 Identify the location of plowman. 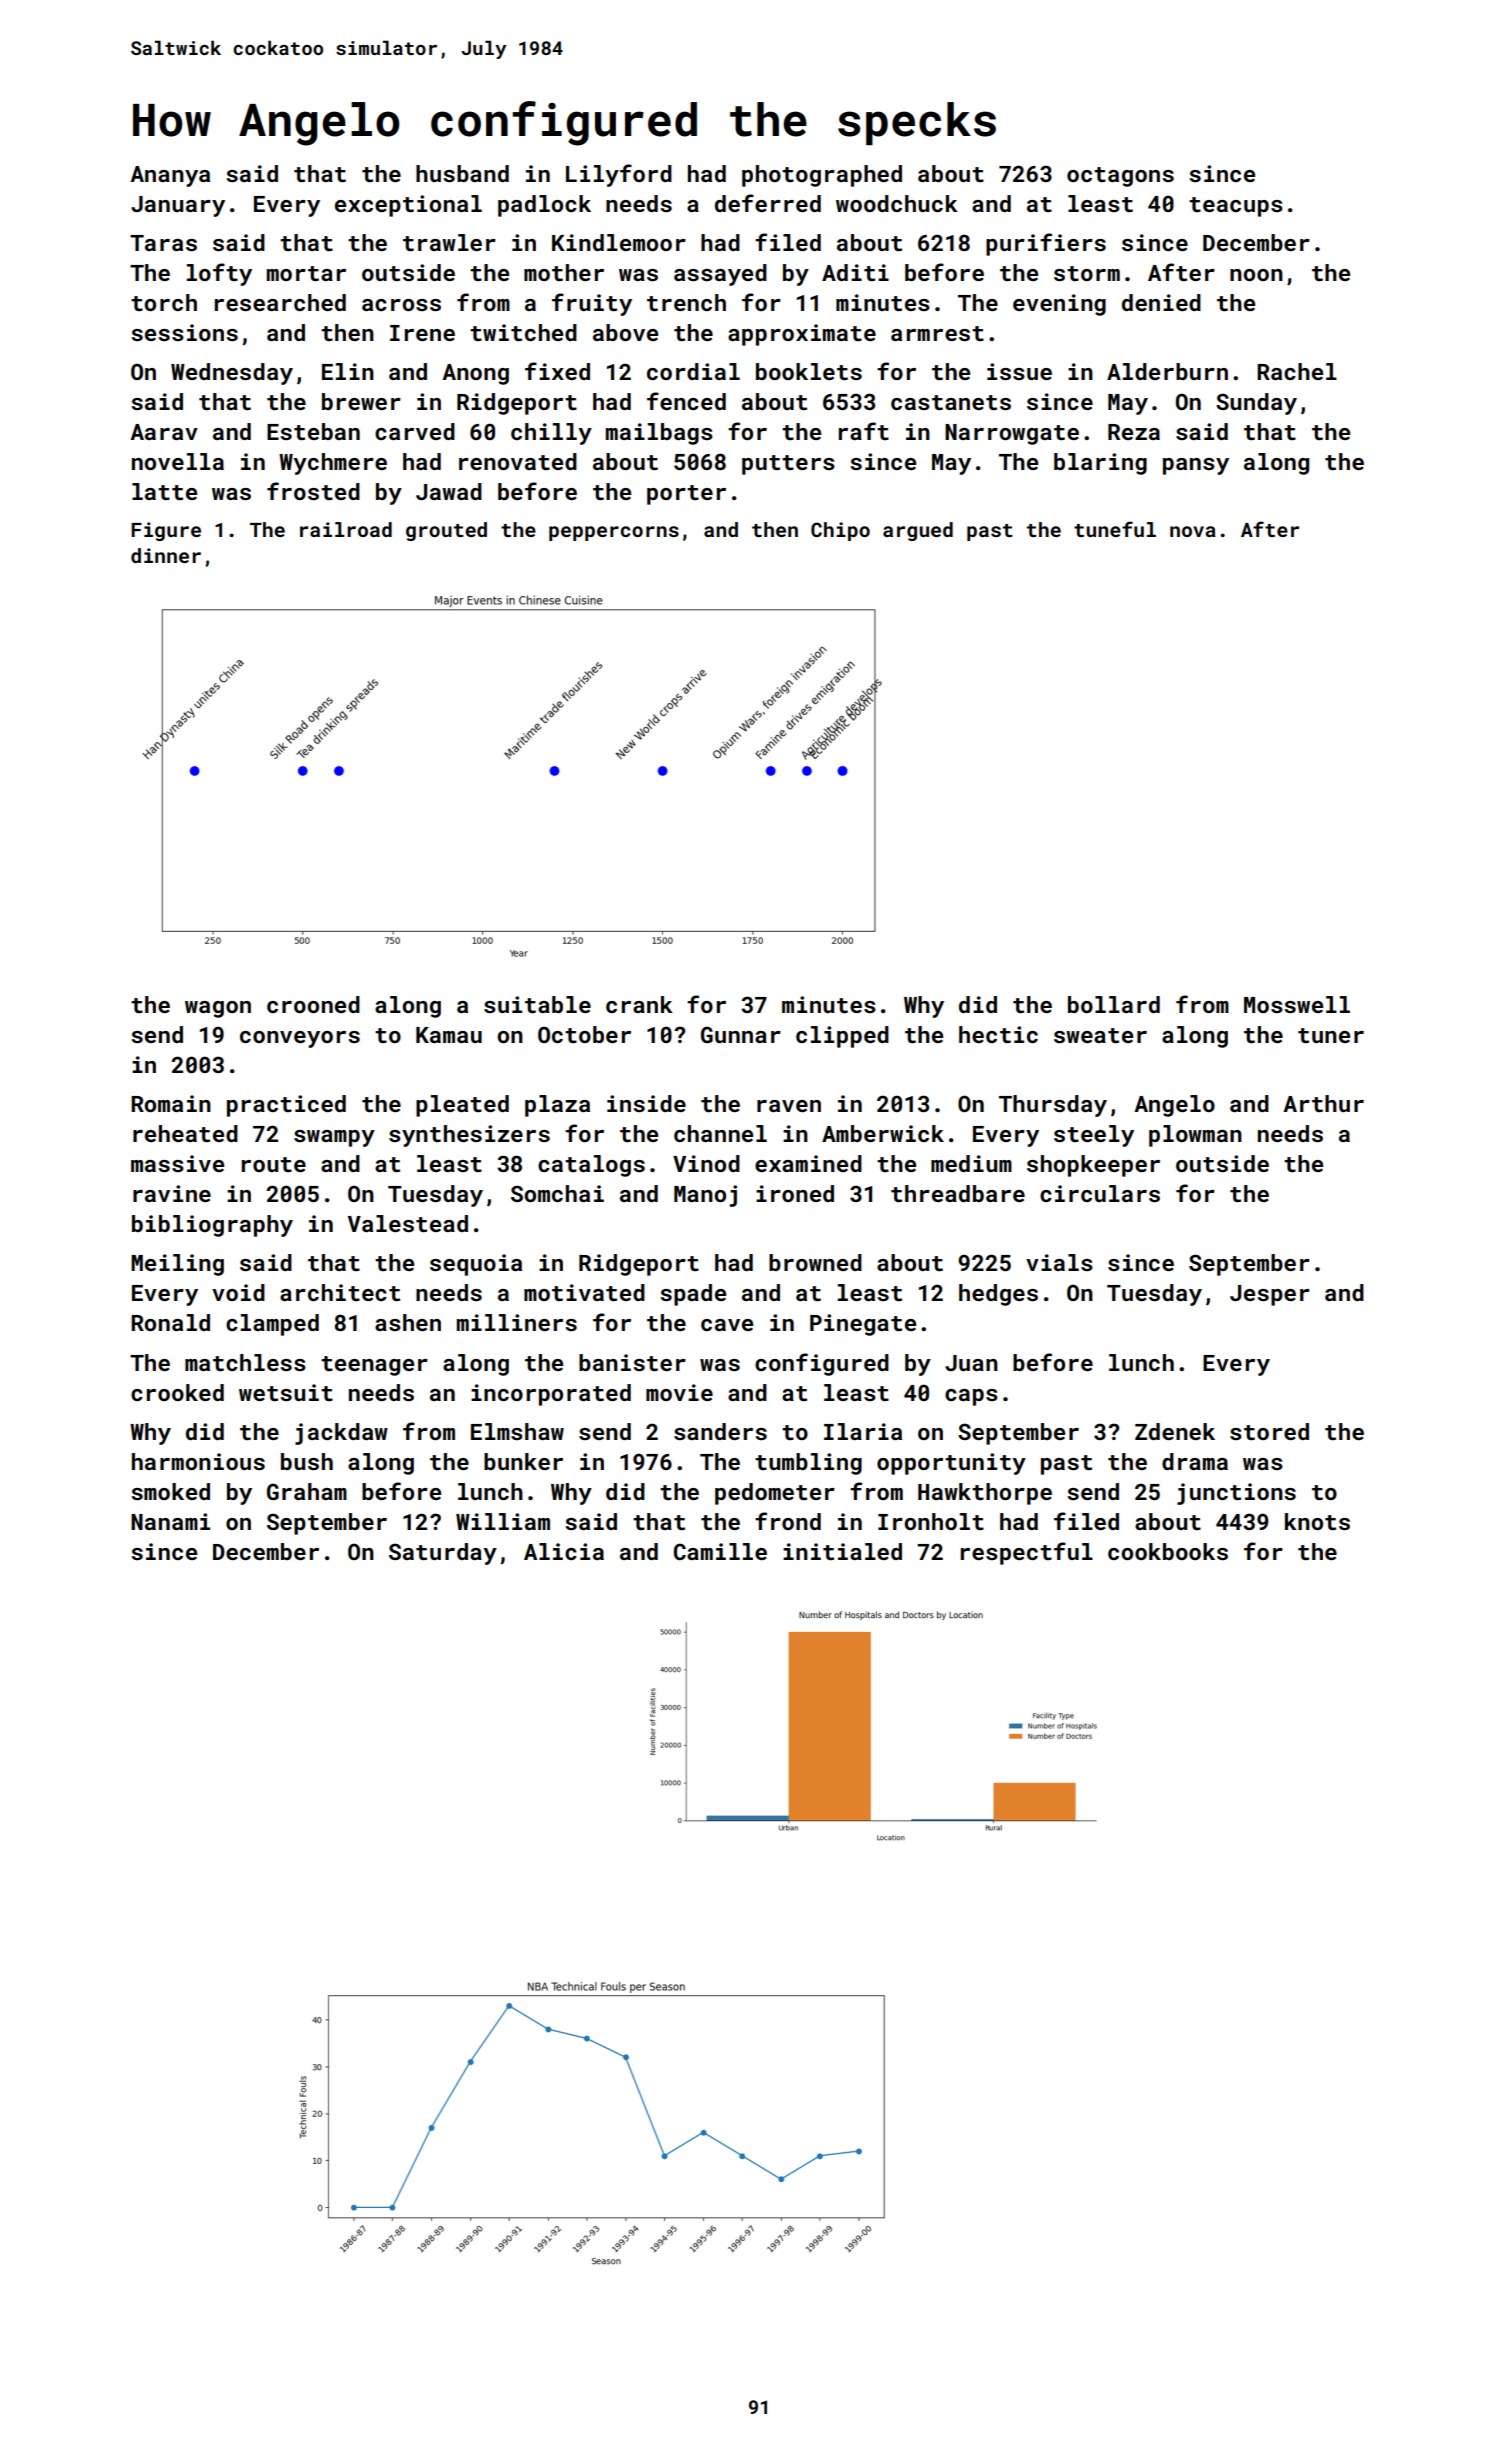
(1195, 1136).
